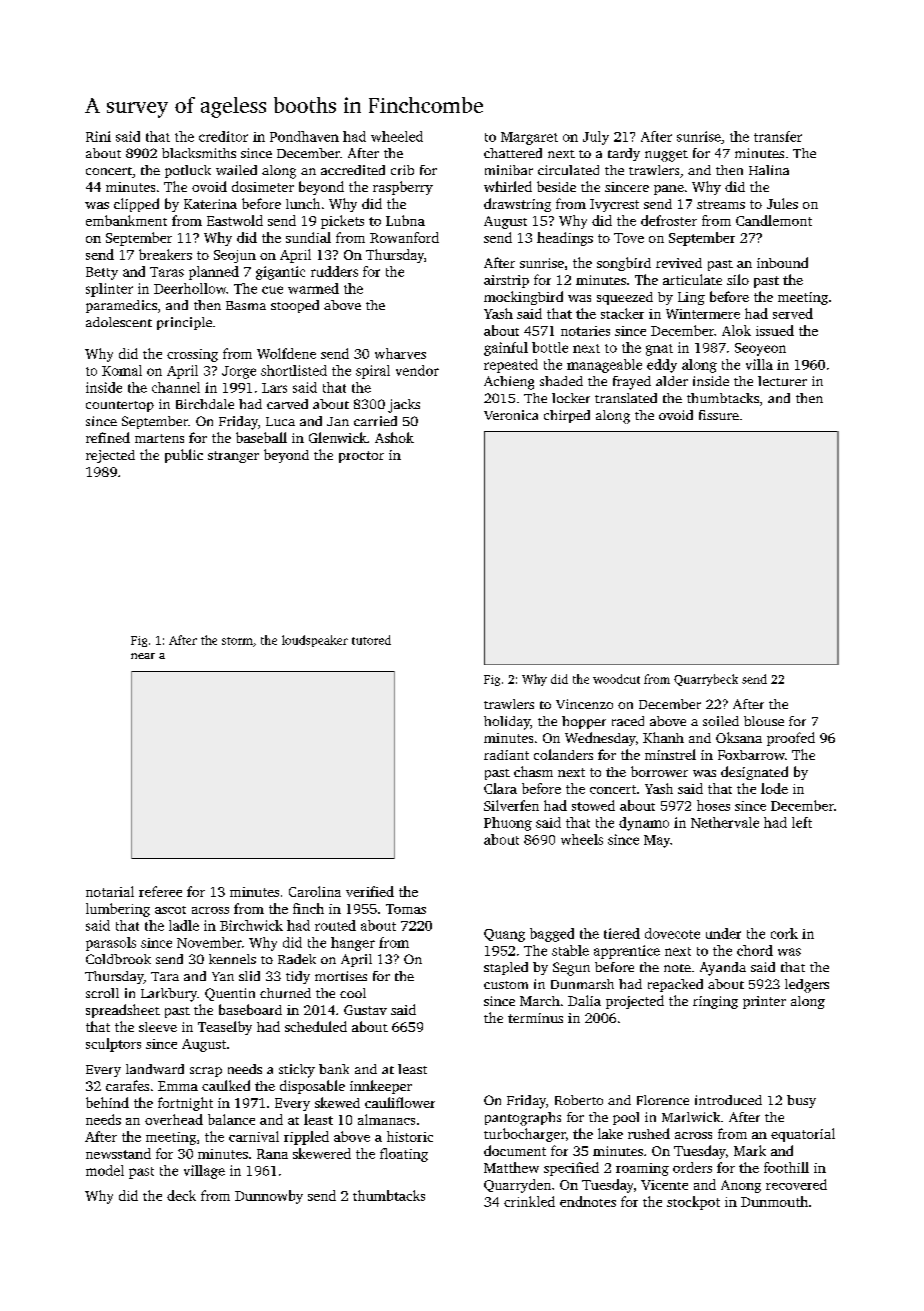  Describe the element at coordinates (105, 1170) in the image. I see `model` at that location.
